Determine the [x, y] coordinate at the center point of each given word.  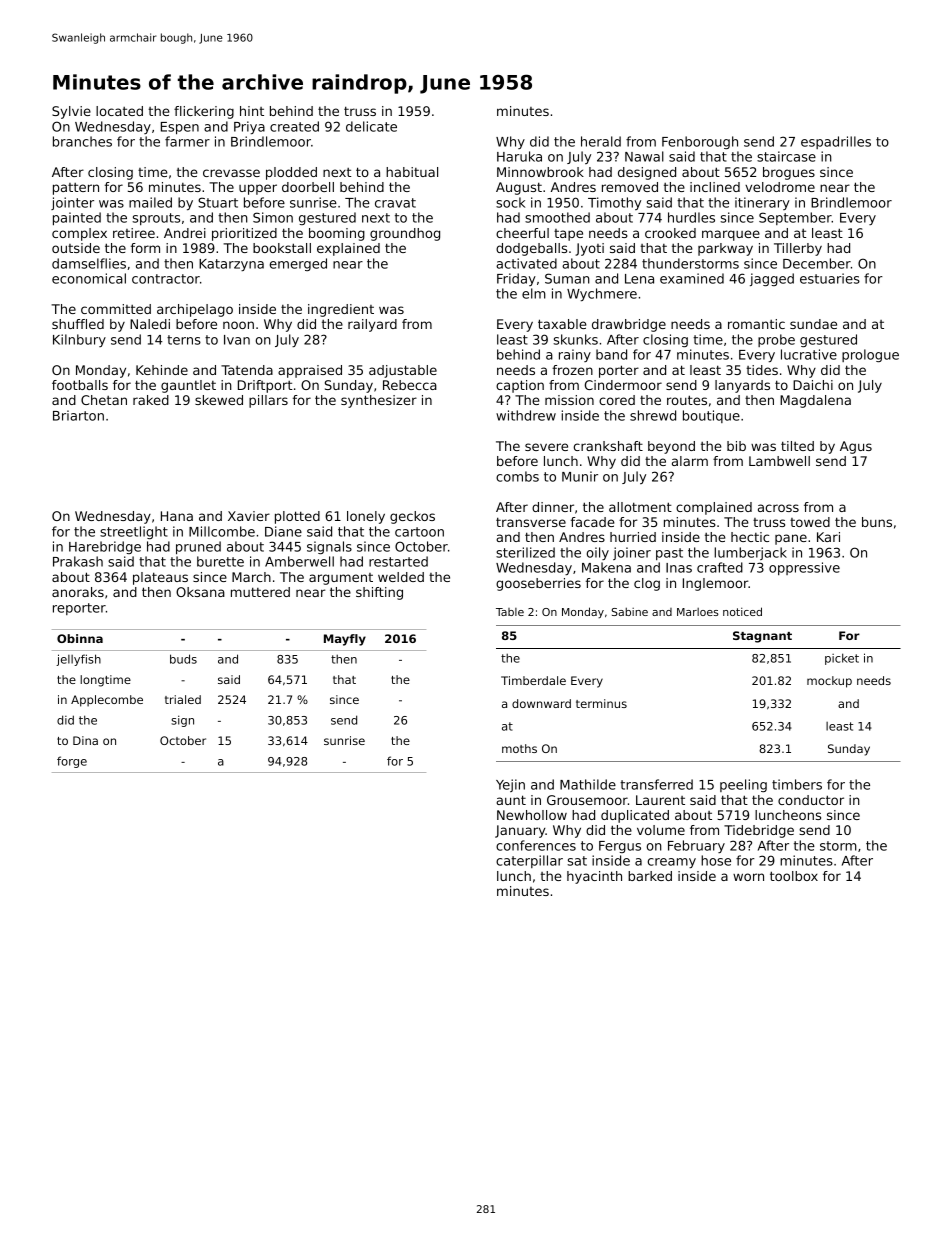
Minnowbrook [540, 172]
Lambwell [779, 461]
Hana [177, 516]
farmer [187, 141]
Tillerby [798, 249]
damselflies [89, 263]
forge [72, 762]
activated [526, 263]
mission [569, 400]
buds [183, 659]
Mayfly [345, 640]
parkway [725, 249]
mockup [829, 682]
